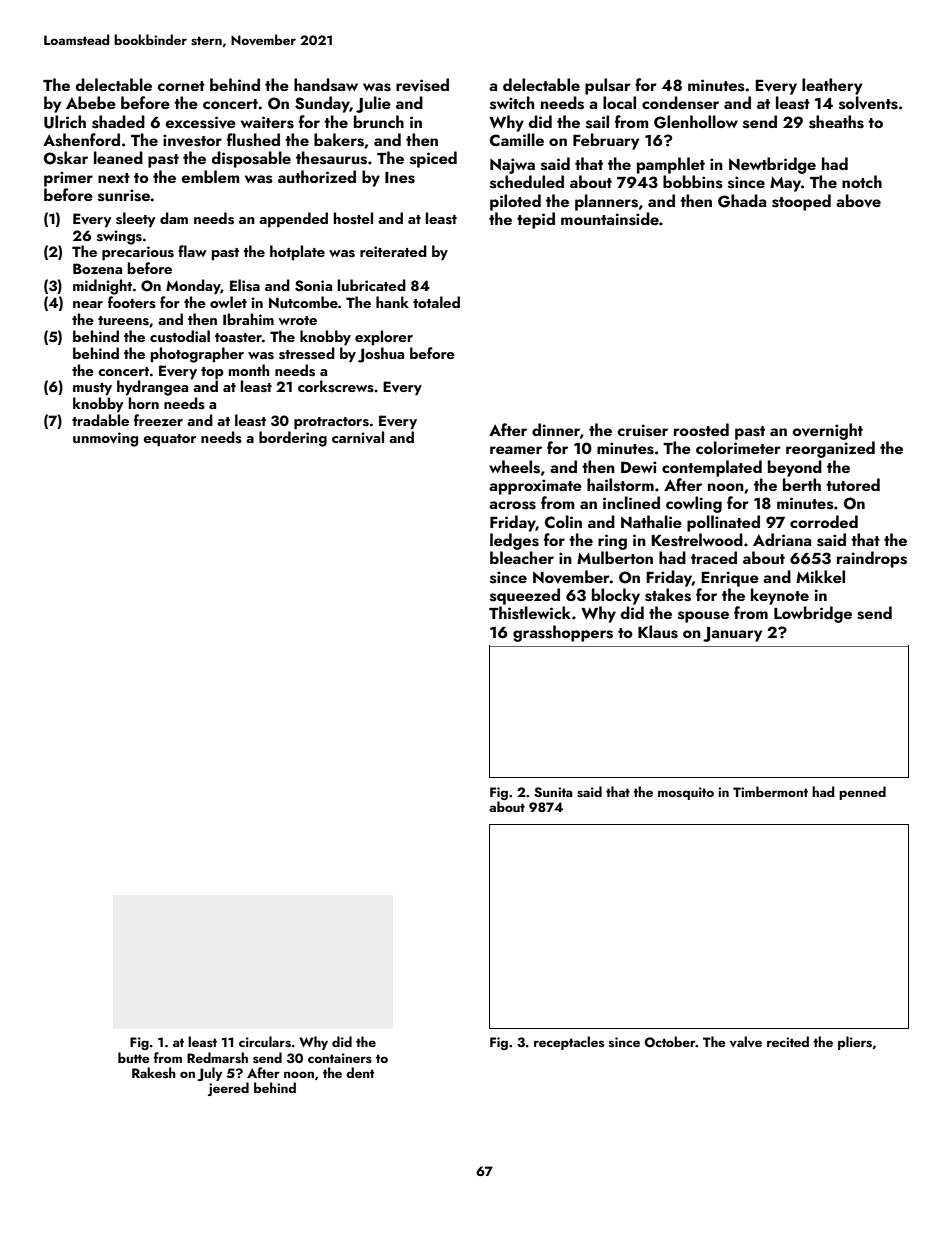  What do you see at coordinates (422, 85) in the screenshot?
I see `revised` at bounding box center [422, 85].
